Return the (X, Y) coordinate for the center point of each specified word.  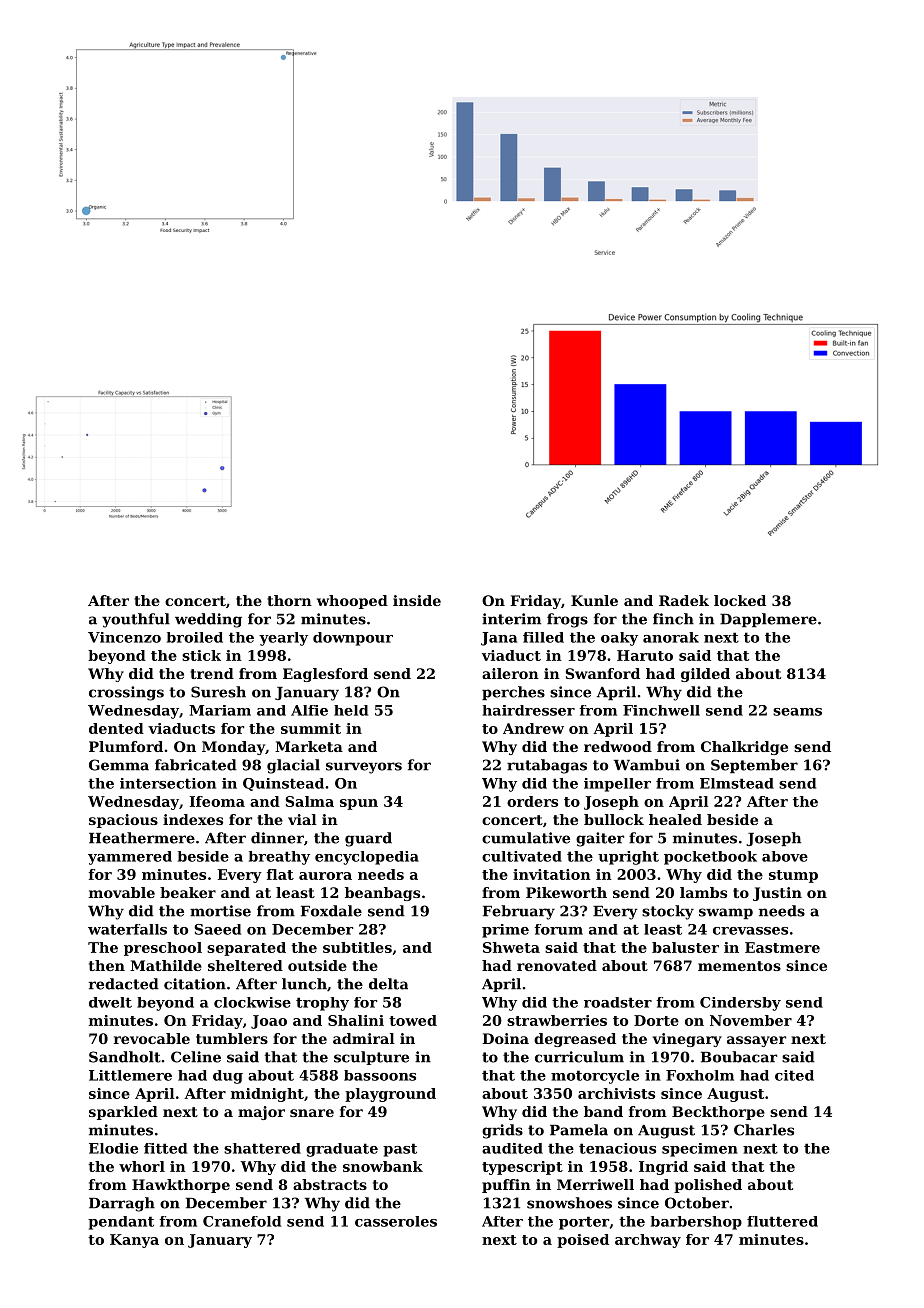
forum (558, 929)
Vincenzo (124, 637)
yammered (130, 858)
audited (512, 1148)
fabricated (196, 765)
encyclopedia (367, 858)
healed (675, 819)
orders (532, 801)
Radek (684, 600)
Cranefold (242, 1221)
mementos (739, 966)
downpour (353, 639)
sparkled (123, 1113)
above (785, 856)
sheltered (245, 965)
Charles (764, 1130)
